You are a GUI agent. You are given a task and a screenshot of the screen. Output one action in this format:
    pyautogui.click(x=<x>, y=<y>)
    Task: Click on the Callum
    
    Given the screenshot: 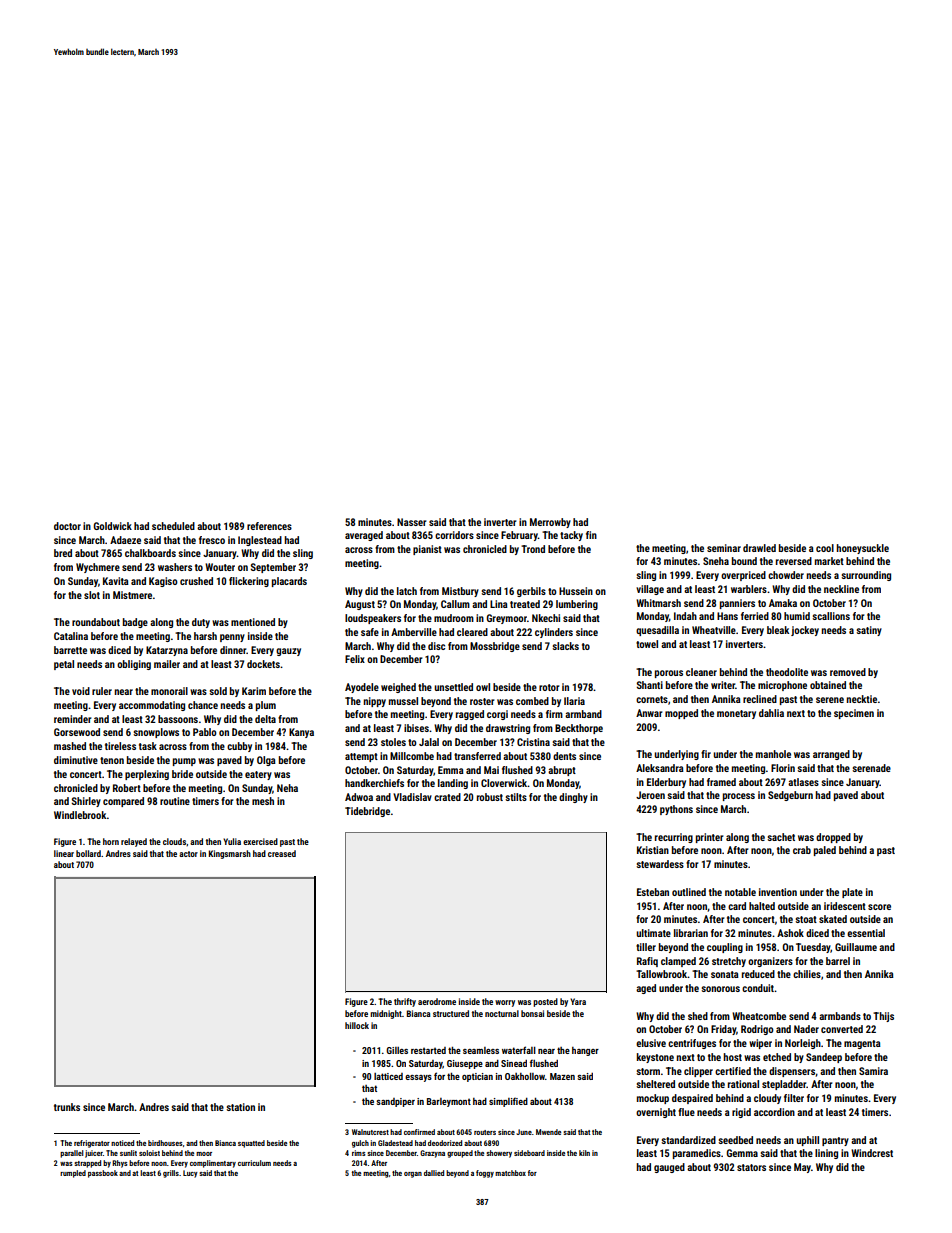 What is the action you would take?
    pyautogui.click(x=455, y=604)
